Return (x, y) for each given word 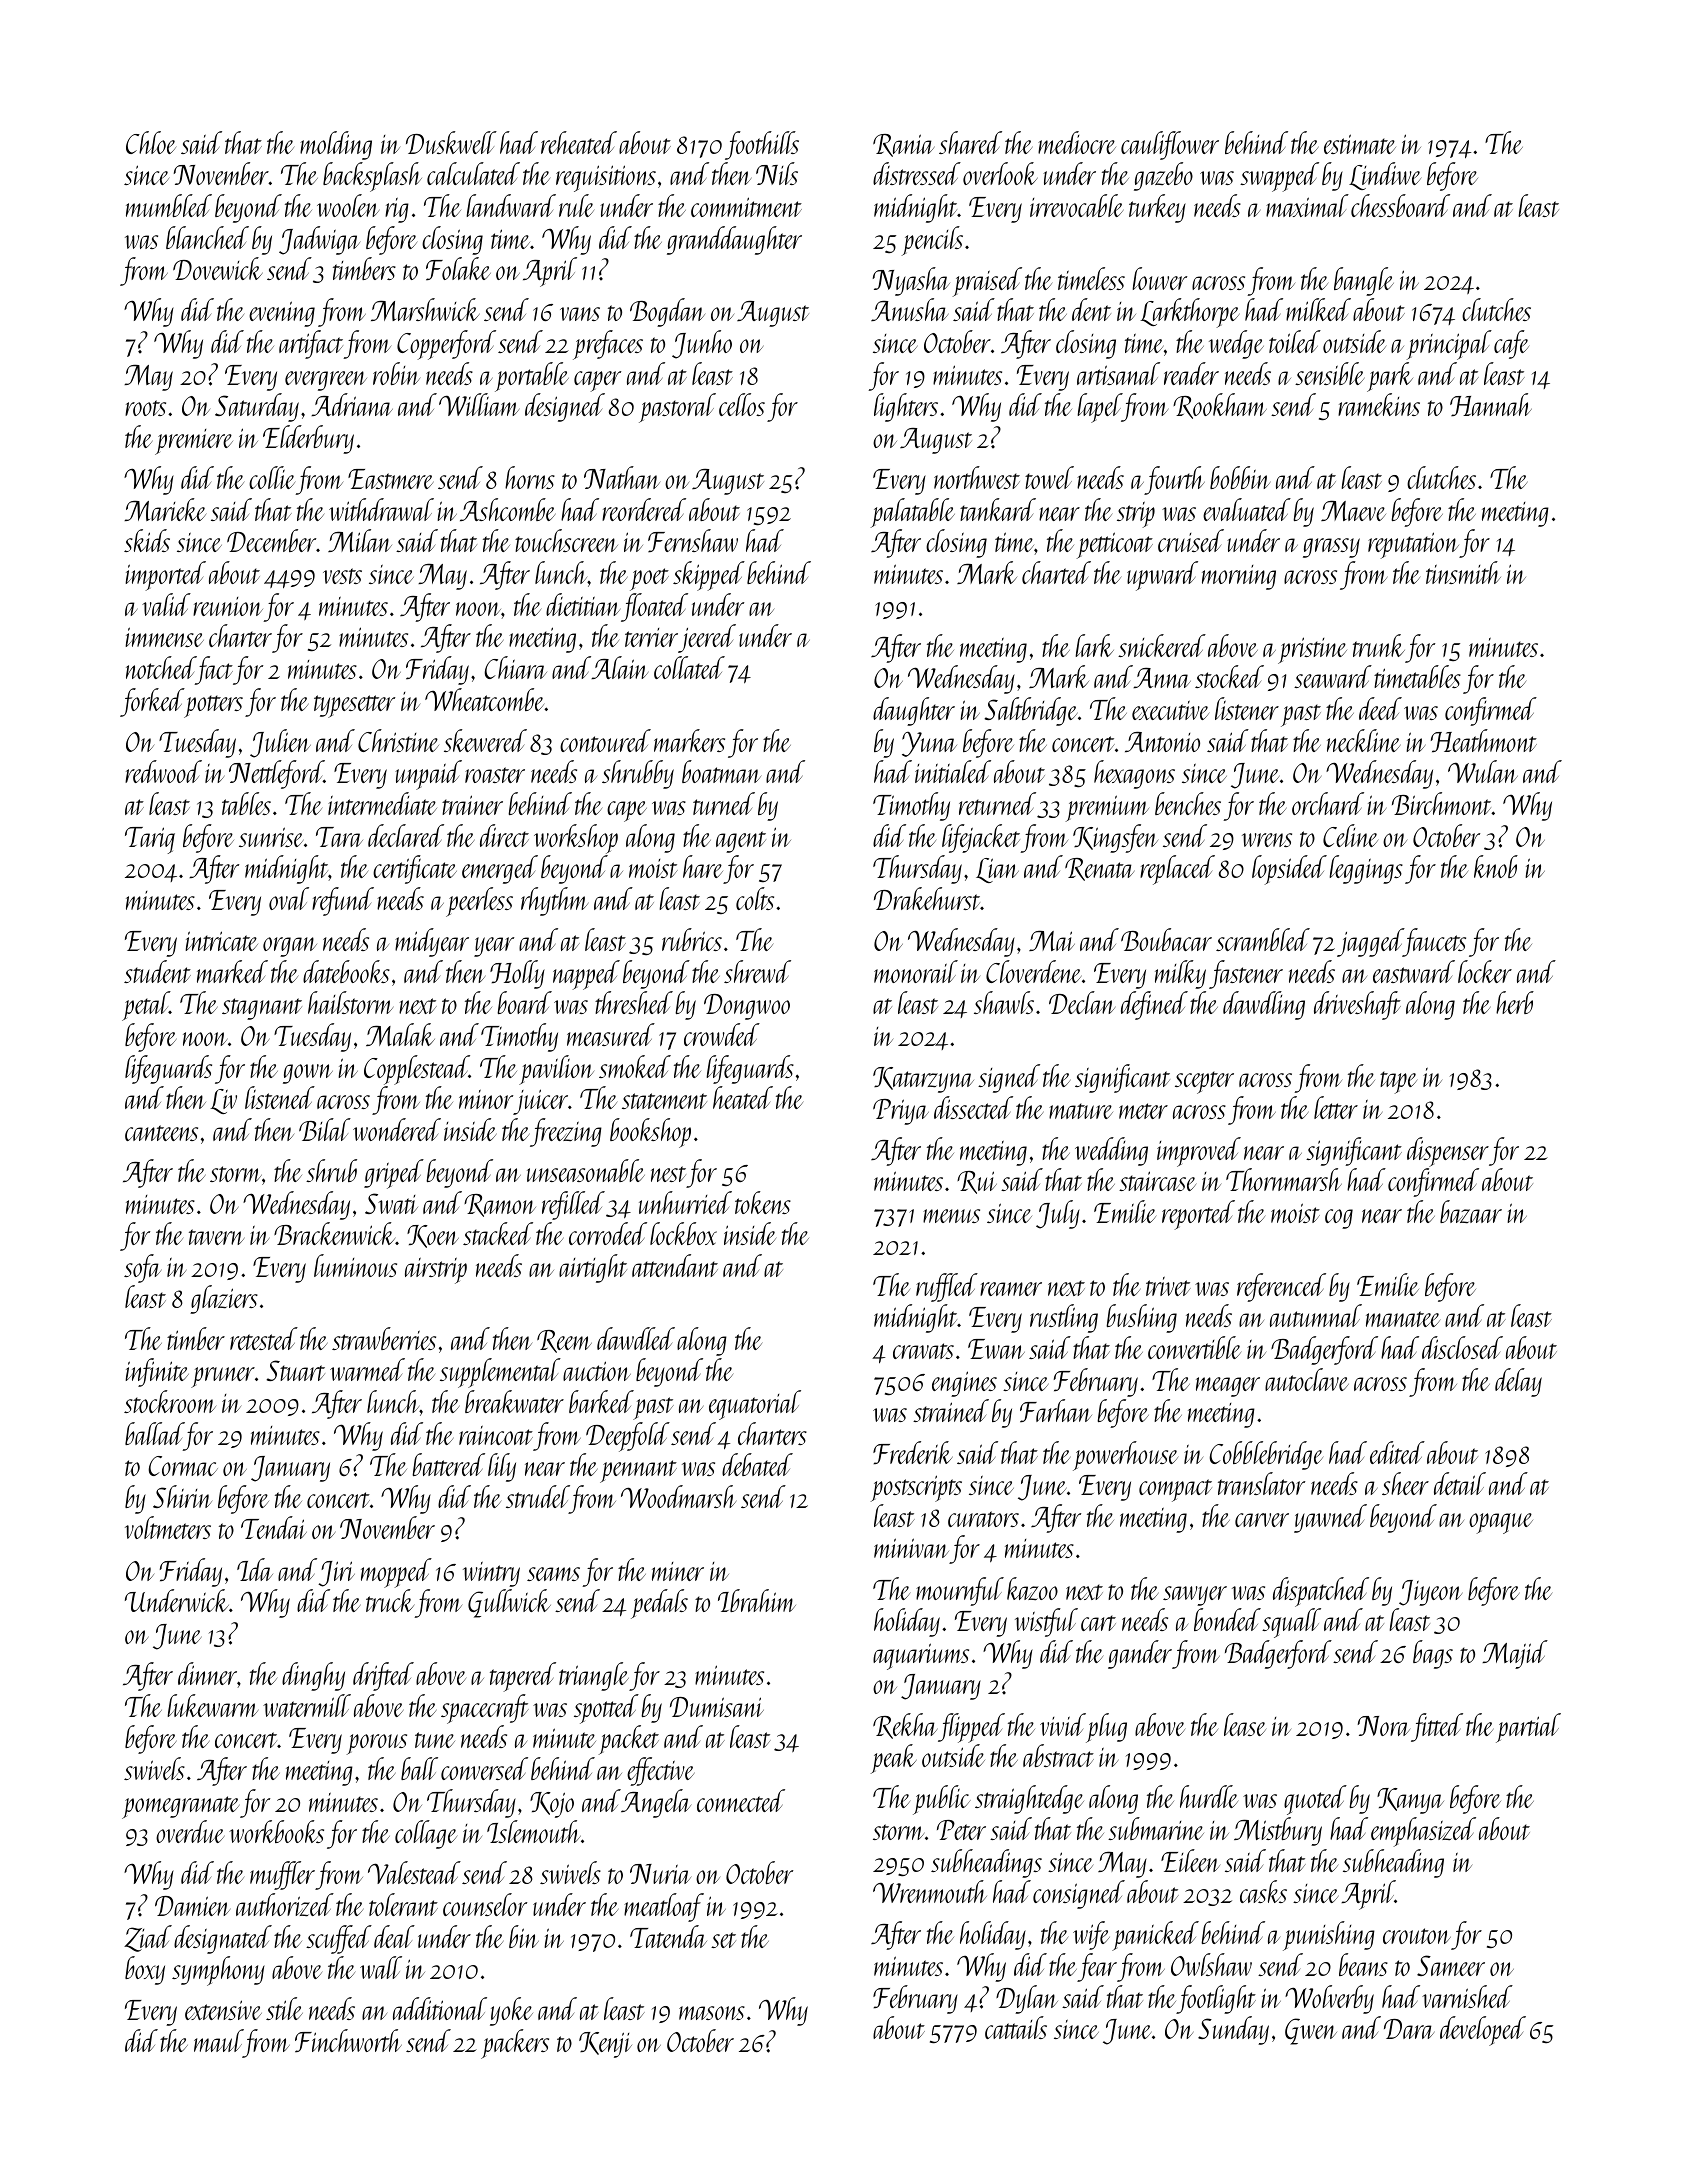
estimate (1360, 144)
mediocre (1077, 142)
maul (218, 2040)
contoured (605, 740)
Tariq (150, 840)
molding (336, 145)
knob (1496, 866)
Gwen (1311, 2031)
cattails (1016, 2027)
